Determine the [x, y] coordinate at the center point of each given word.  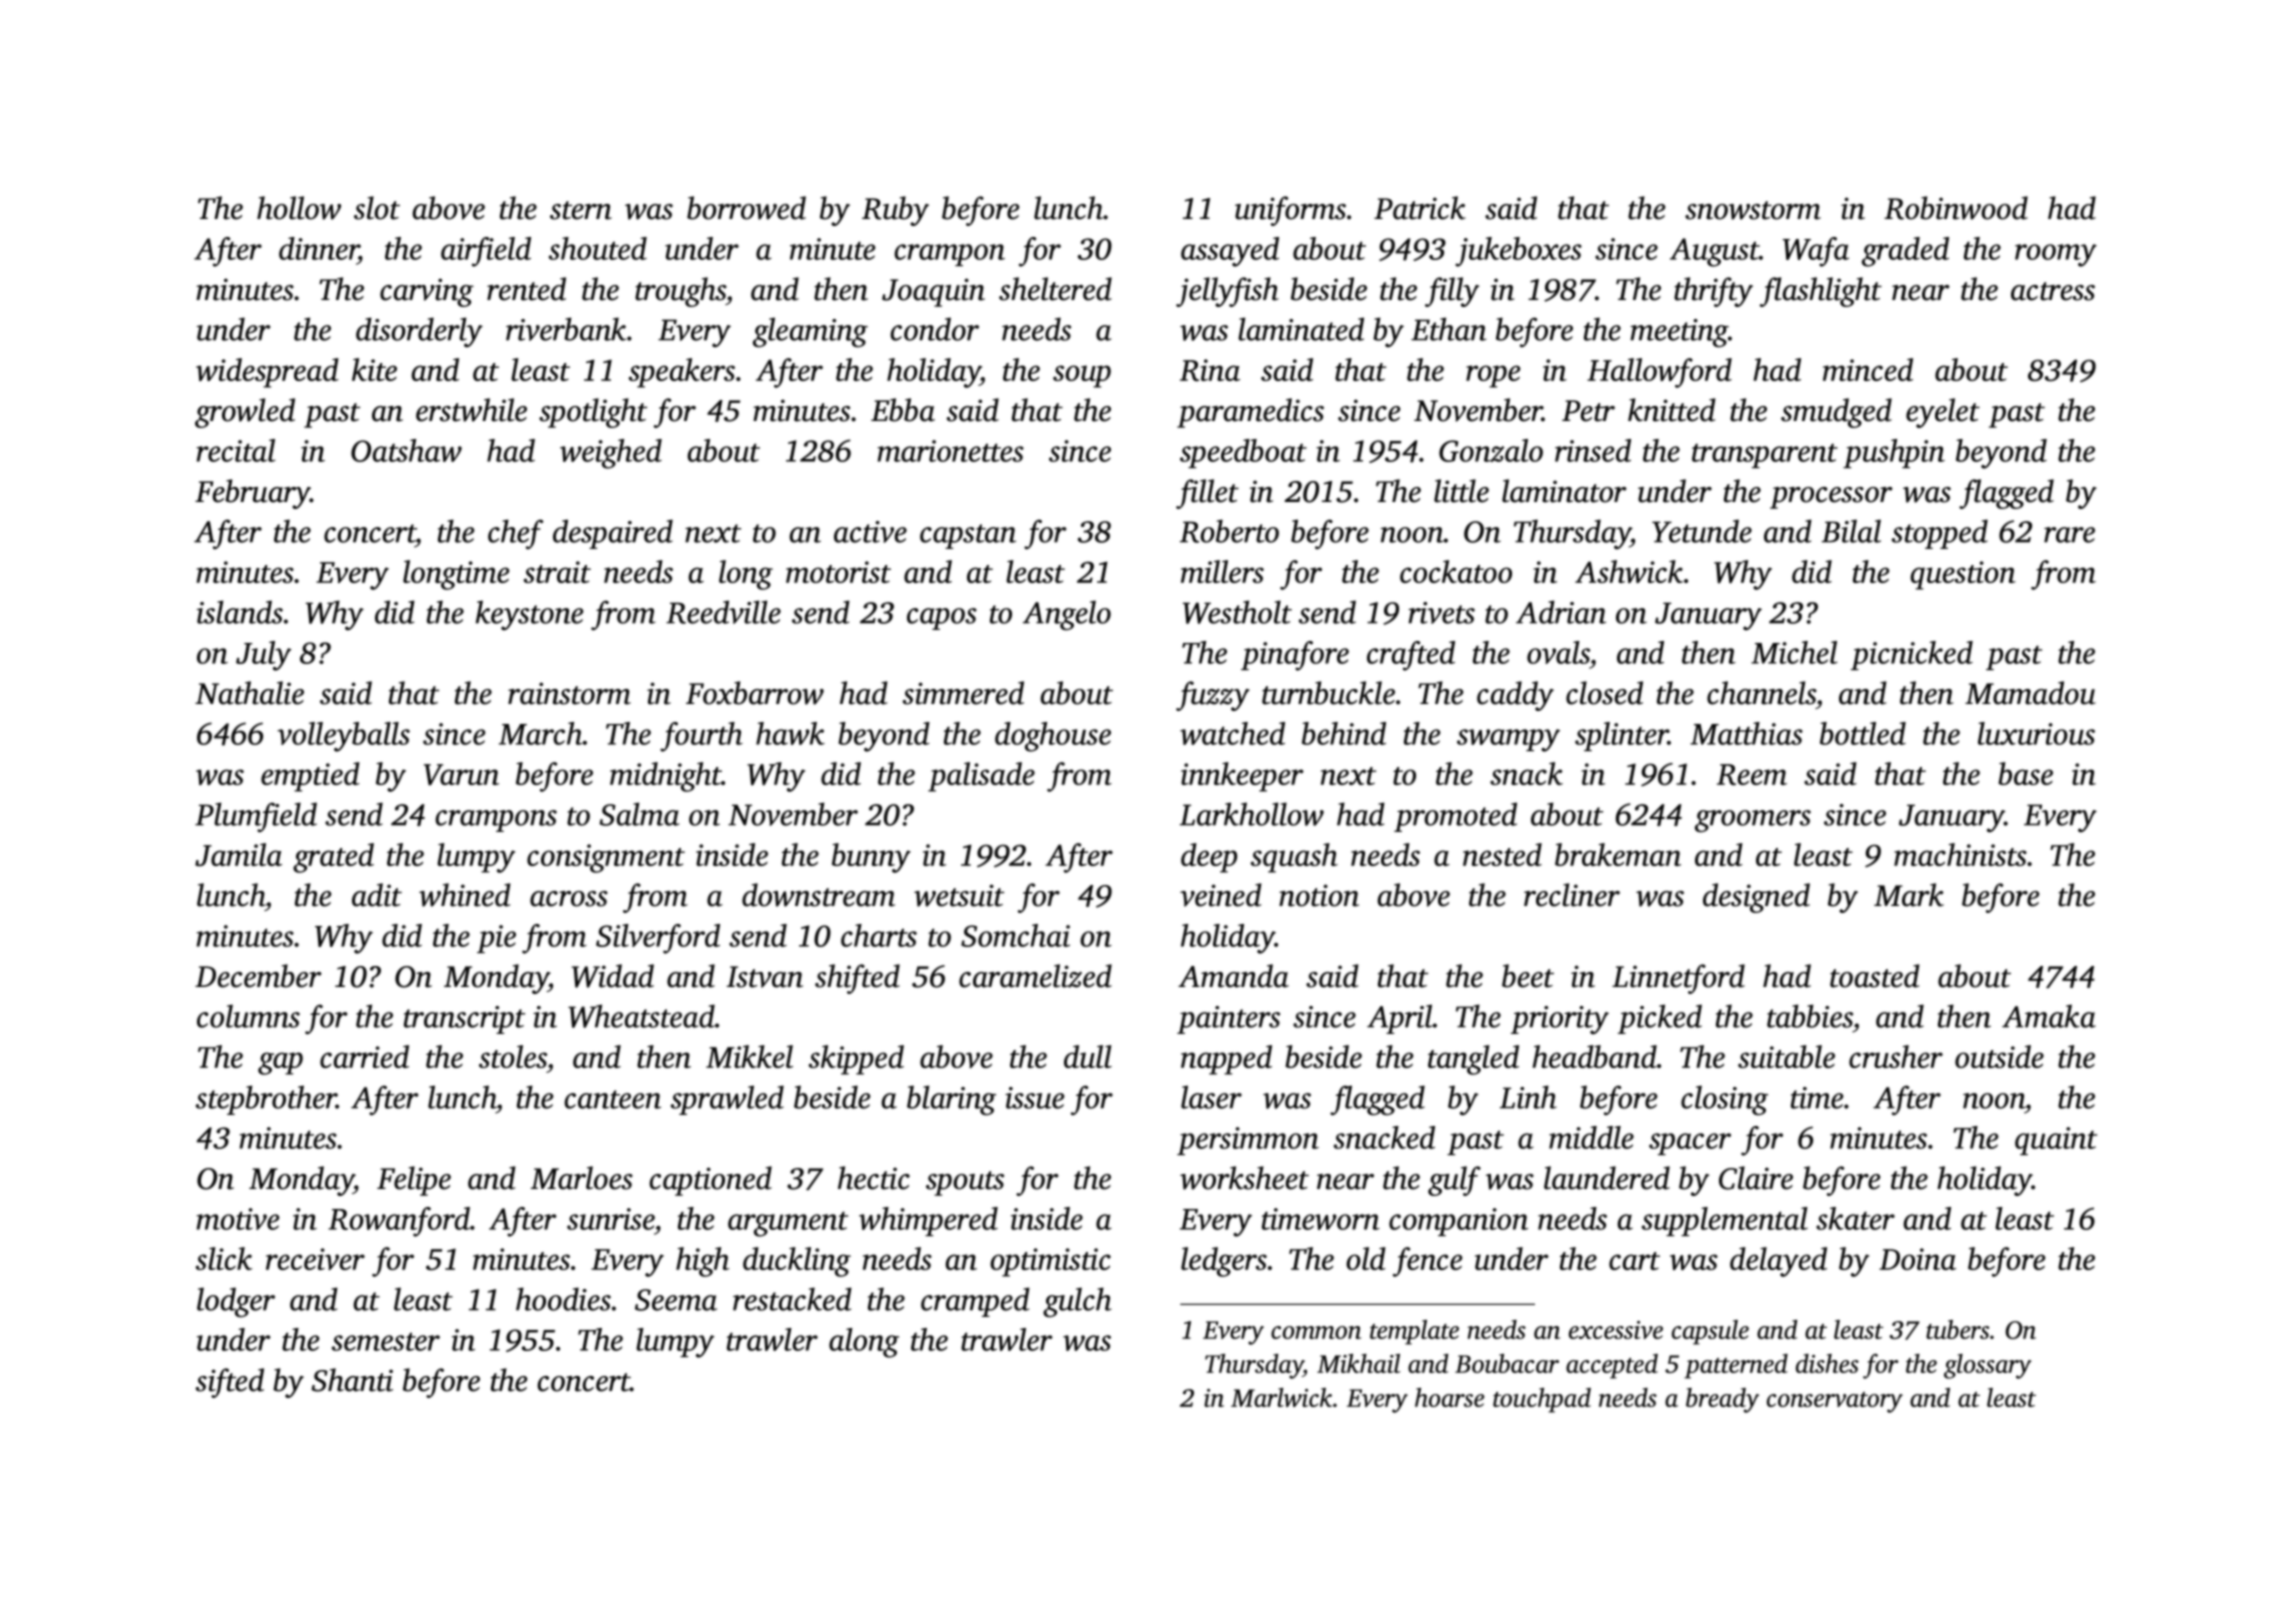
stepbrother [266, 1100]
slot [377, 208]
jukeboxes [1518, 252]
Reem [1752, 774]
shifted [857, 979]
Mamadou [2030, 693]
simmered [963, 693]
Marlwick [1281, 1397]
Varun [461, 774]
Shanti [352, 1380]
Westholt [1237, 612]
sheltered [1055, 289]
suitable [1786, 1056]
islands [240, 612]
